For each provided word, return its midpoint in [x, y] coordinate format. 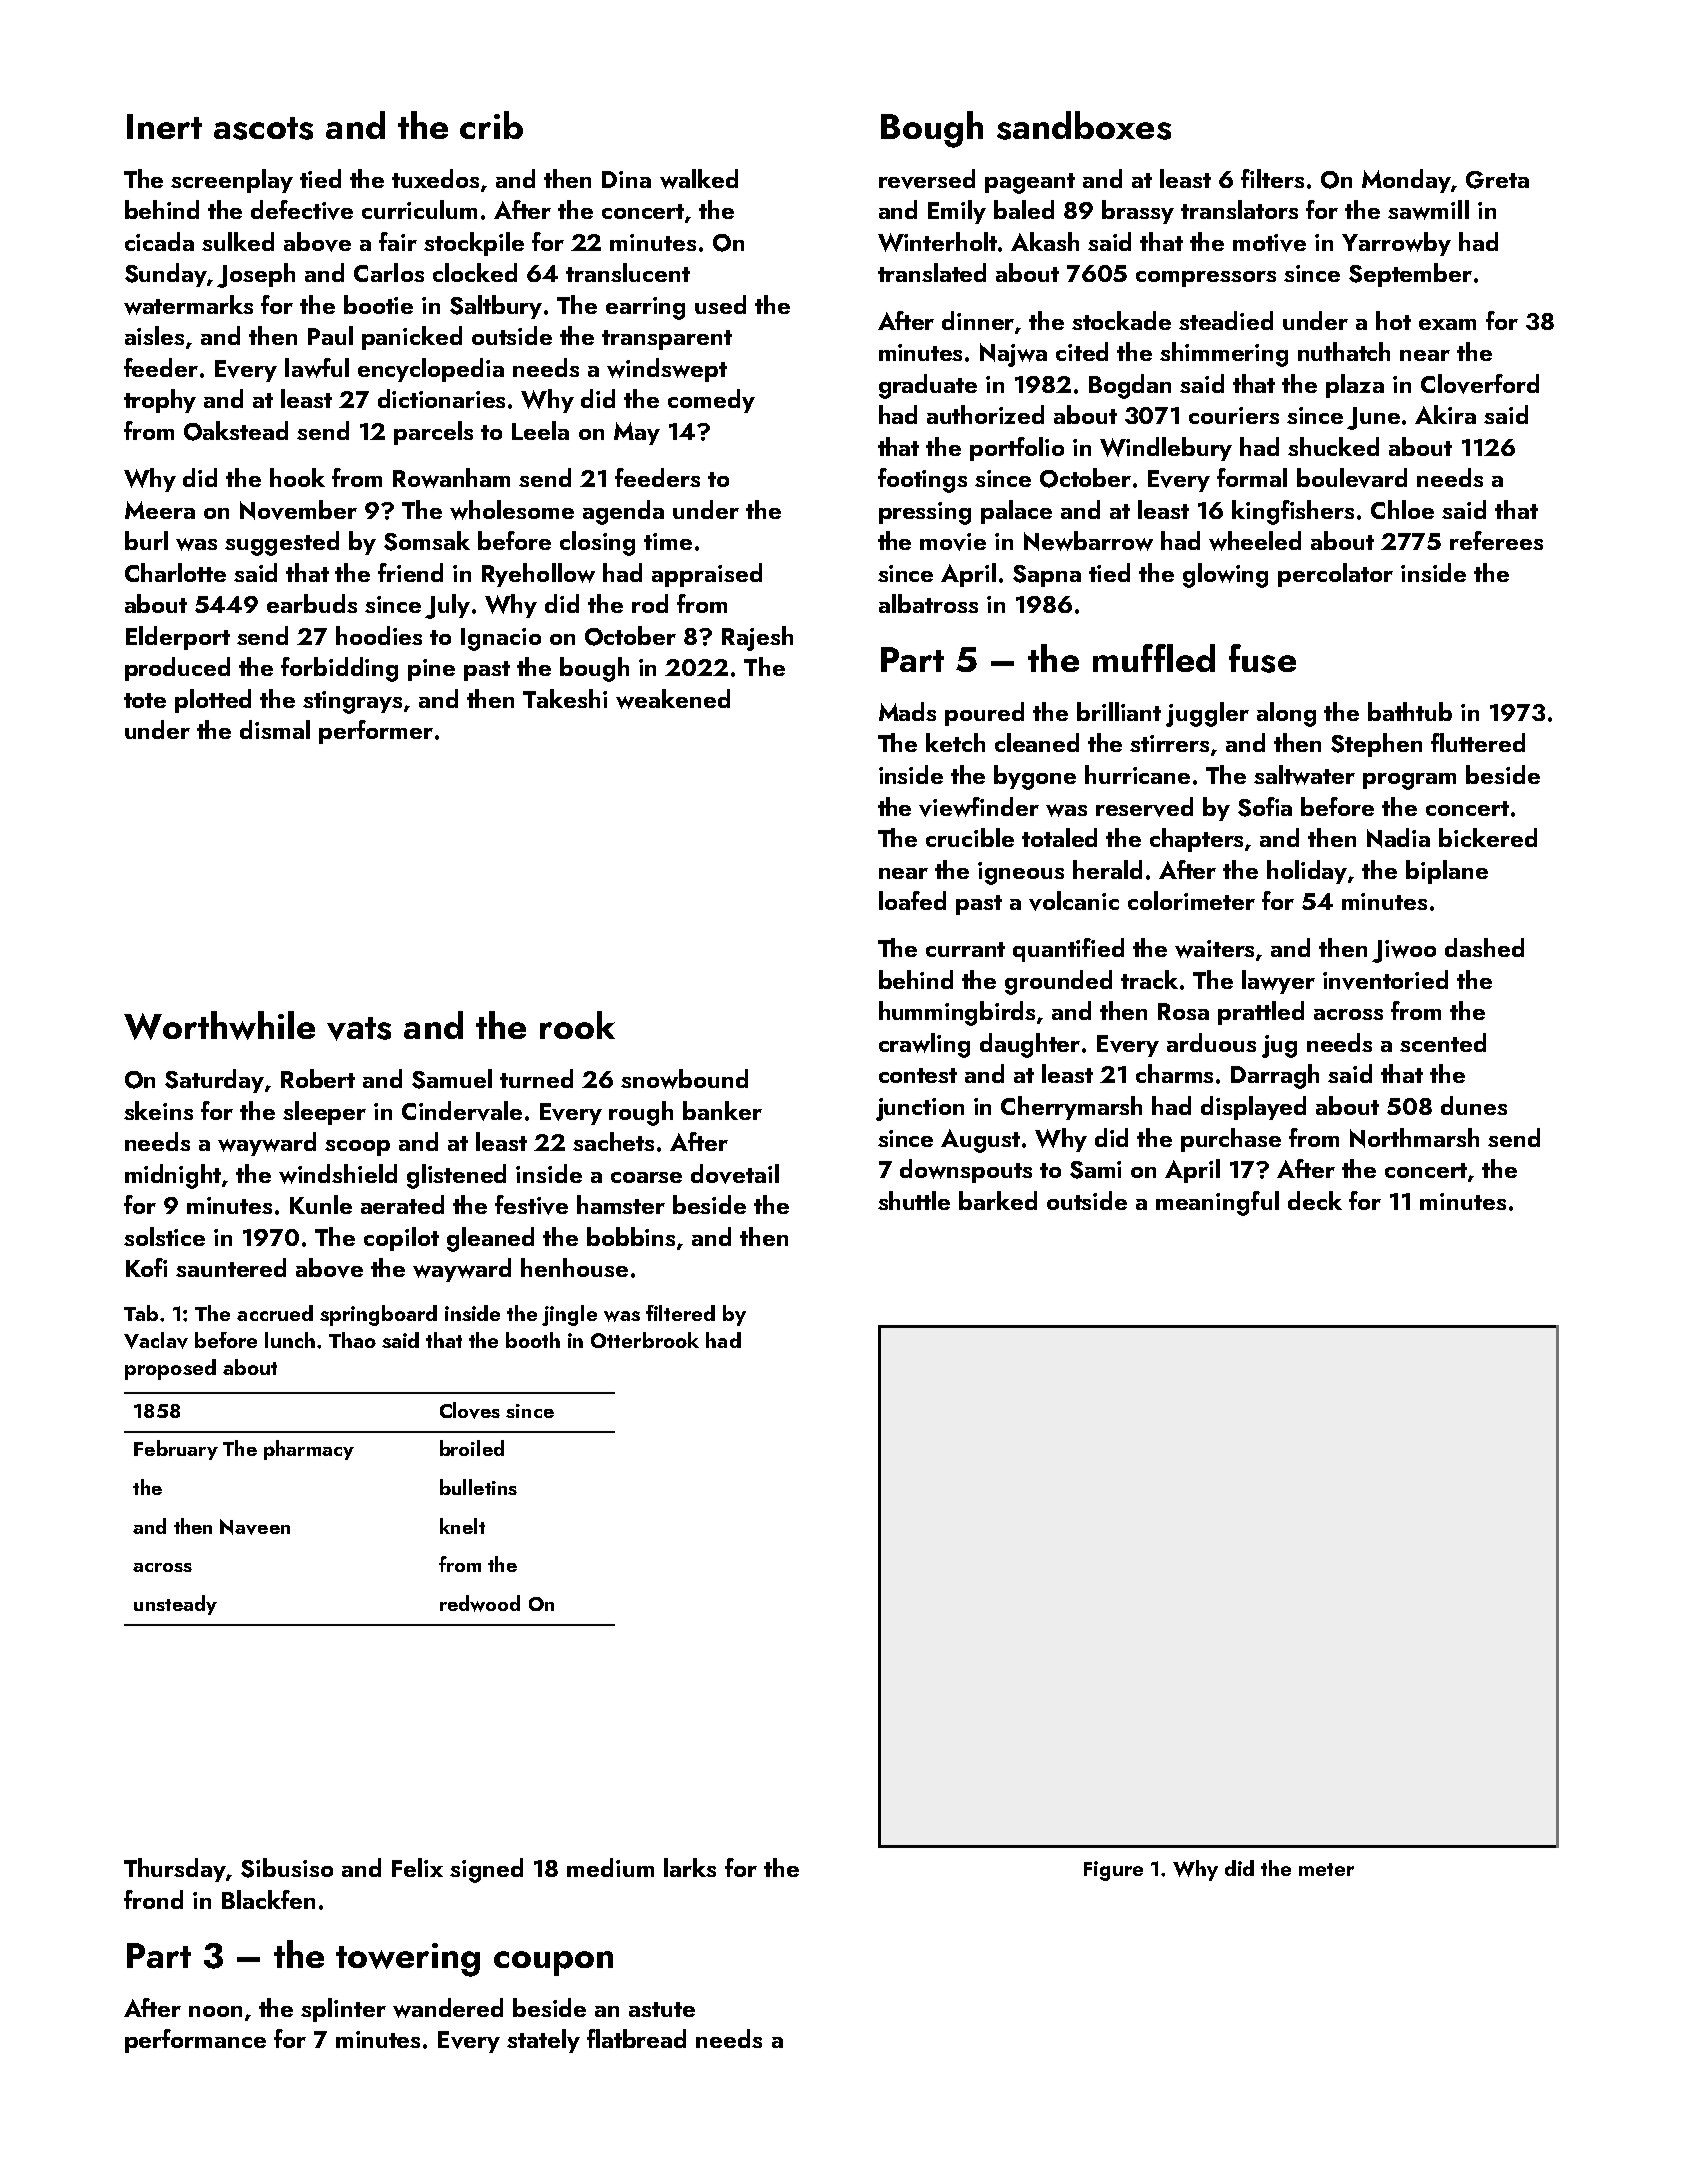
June [1373, 418]
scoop [357, 1148]
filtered [680, 1313]
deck [1315, 1200]
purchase [1231, 1140]
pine [431, 670]
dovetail [735, 1174]
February [176, 1450]
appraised [707, 575]
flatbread [636, 2038]
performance [195, 2041]
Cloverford [1480, 384]
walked [699, 179]
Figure [1113, 1871]
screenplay [232, 181]
